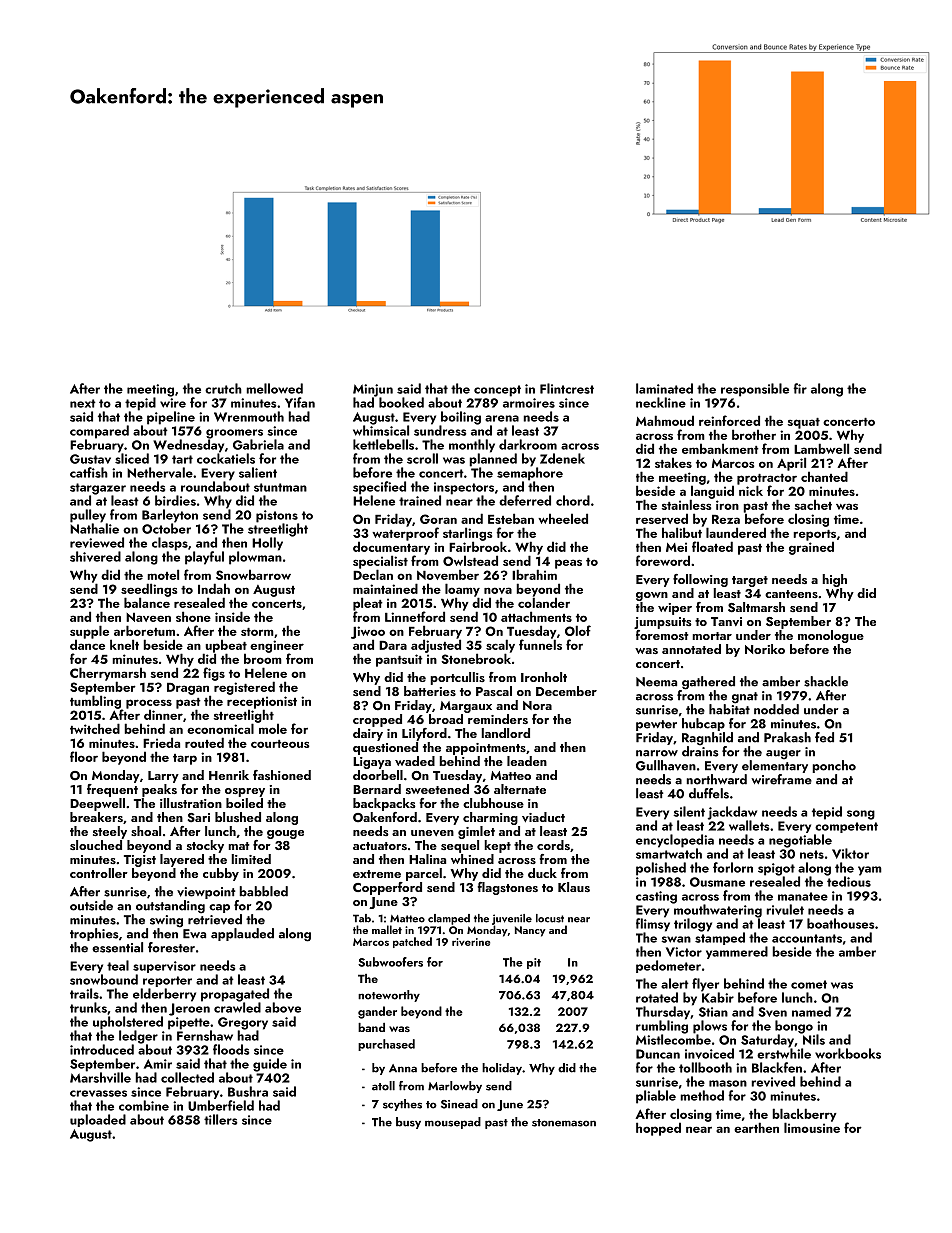 Image resolution: width=952 pixels, height=1233 pixels. I want to click on courteous, so click(280, 744).
